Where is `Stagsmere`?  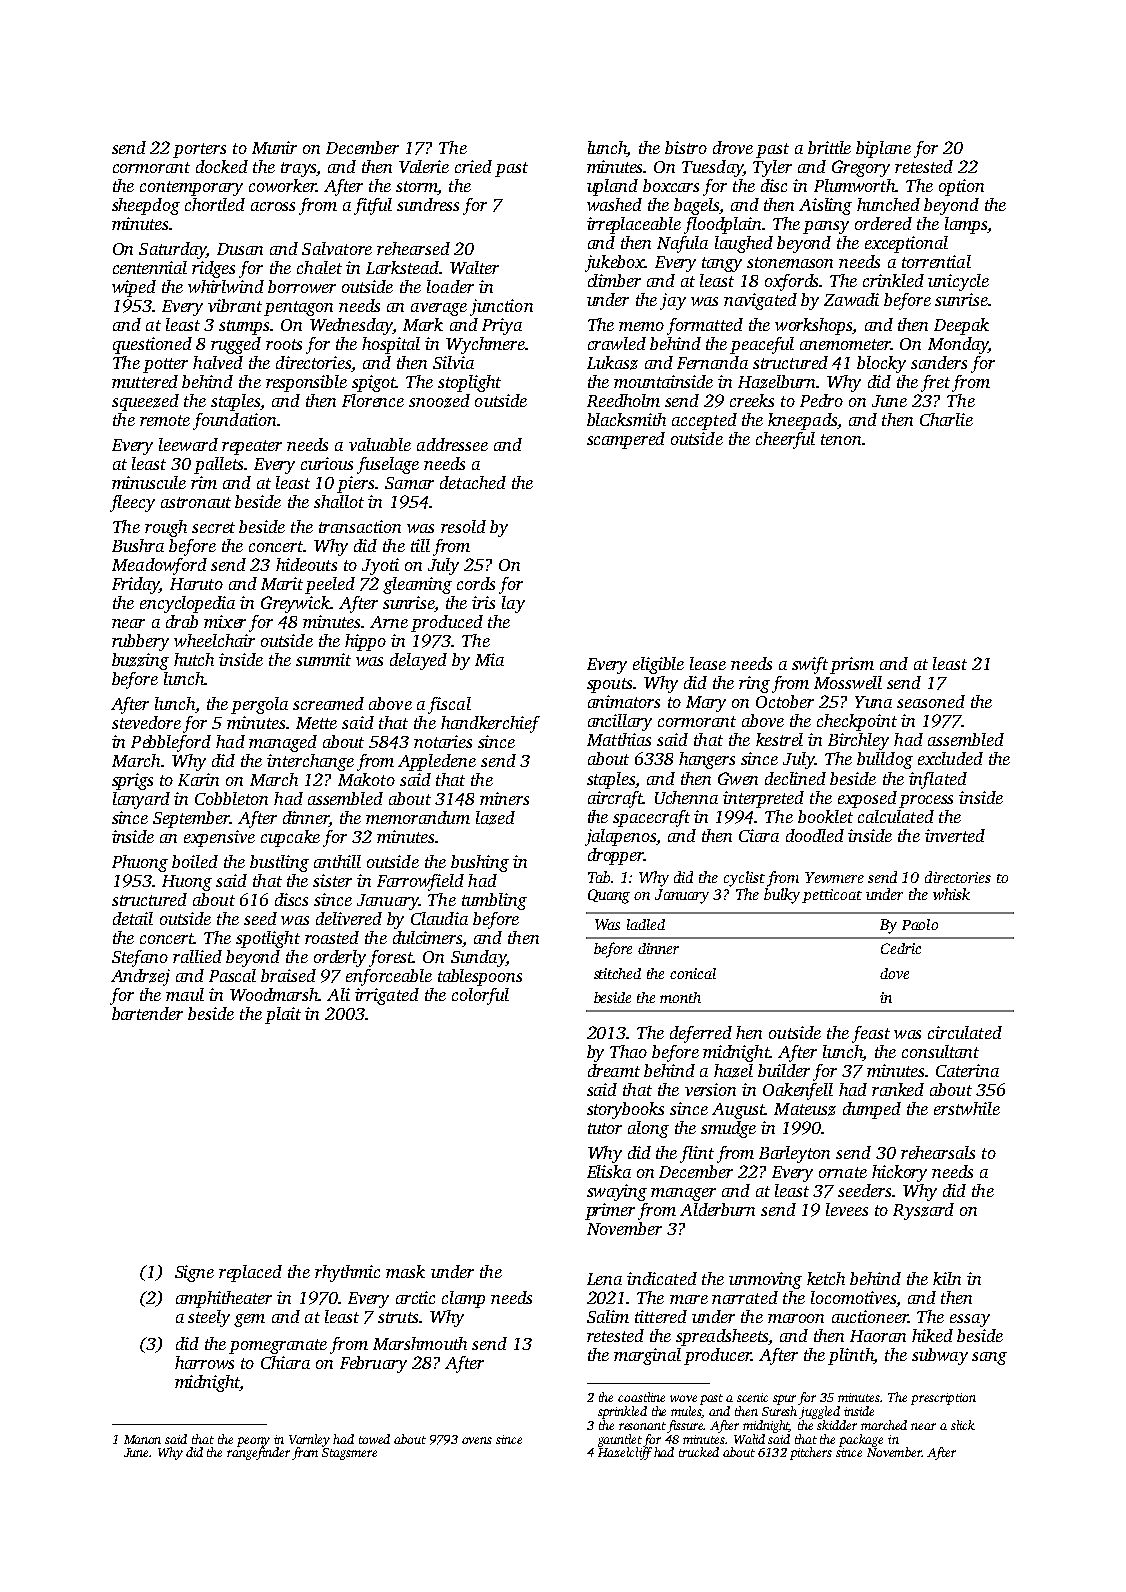
Stagsmere is located at coordinates (349, 1454).
